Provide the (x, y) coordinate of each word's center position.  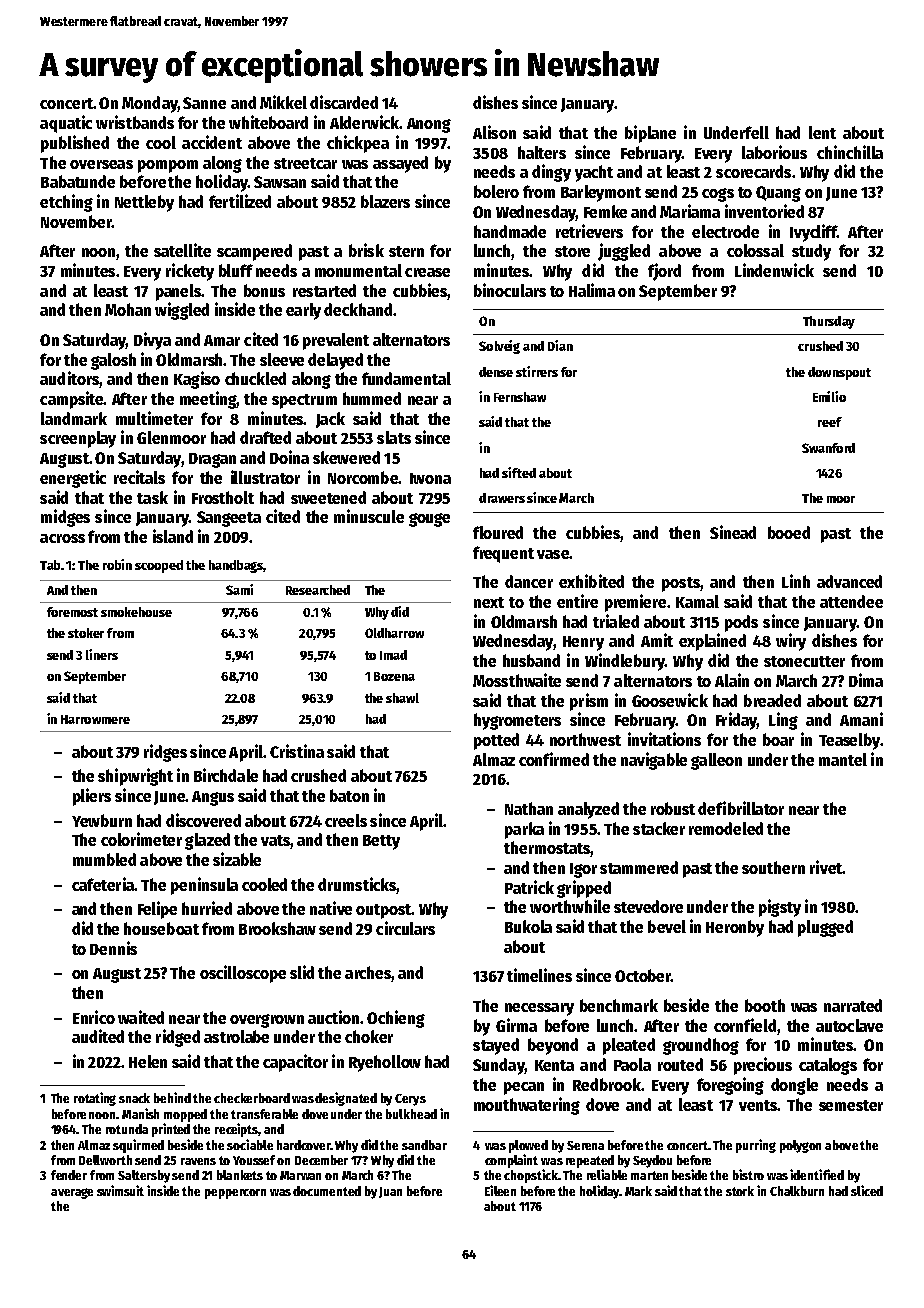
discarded (344, 102)
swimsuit (120, 1190)
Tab (50, 565)
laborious (774, 152)
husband (531, 660)
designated (346, 1099)
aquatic (66, 124)
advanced (849, 581)
